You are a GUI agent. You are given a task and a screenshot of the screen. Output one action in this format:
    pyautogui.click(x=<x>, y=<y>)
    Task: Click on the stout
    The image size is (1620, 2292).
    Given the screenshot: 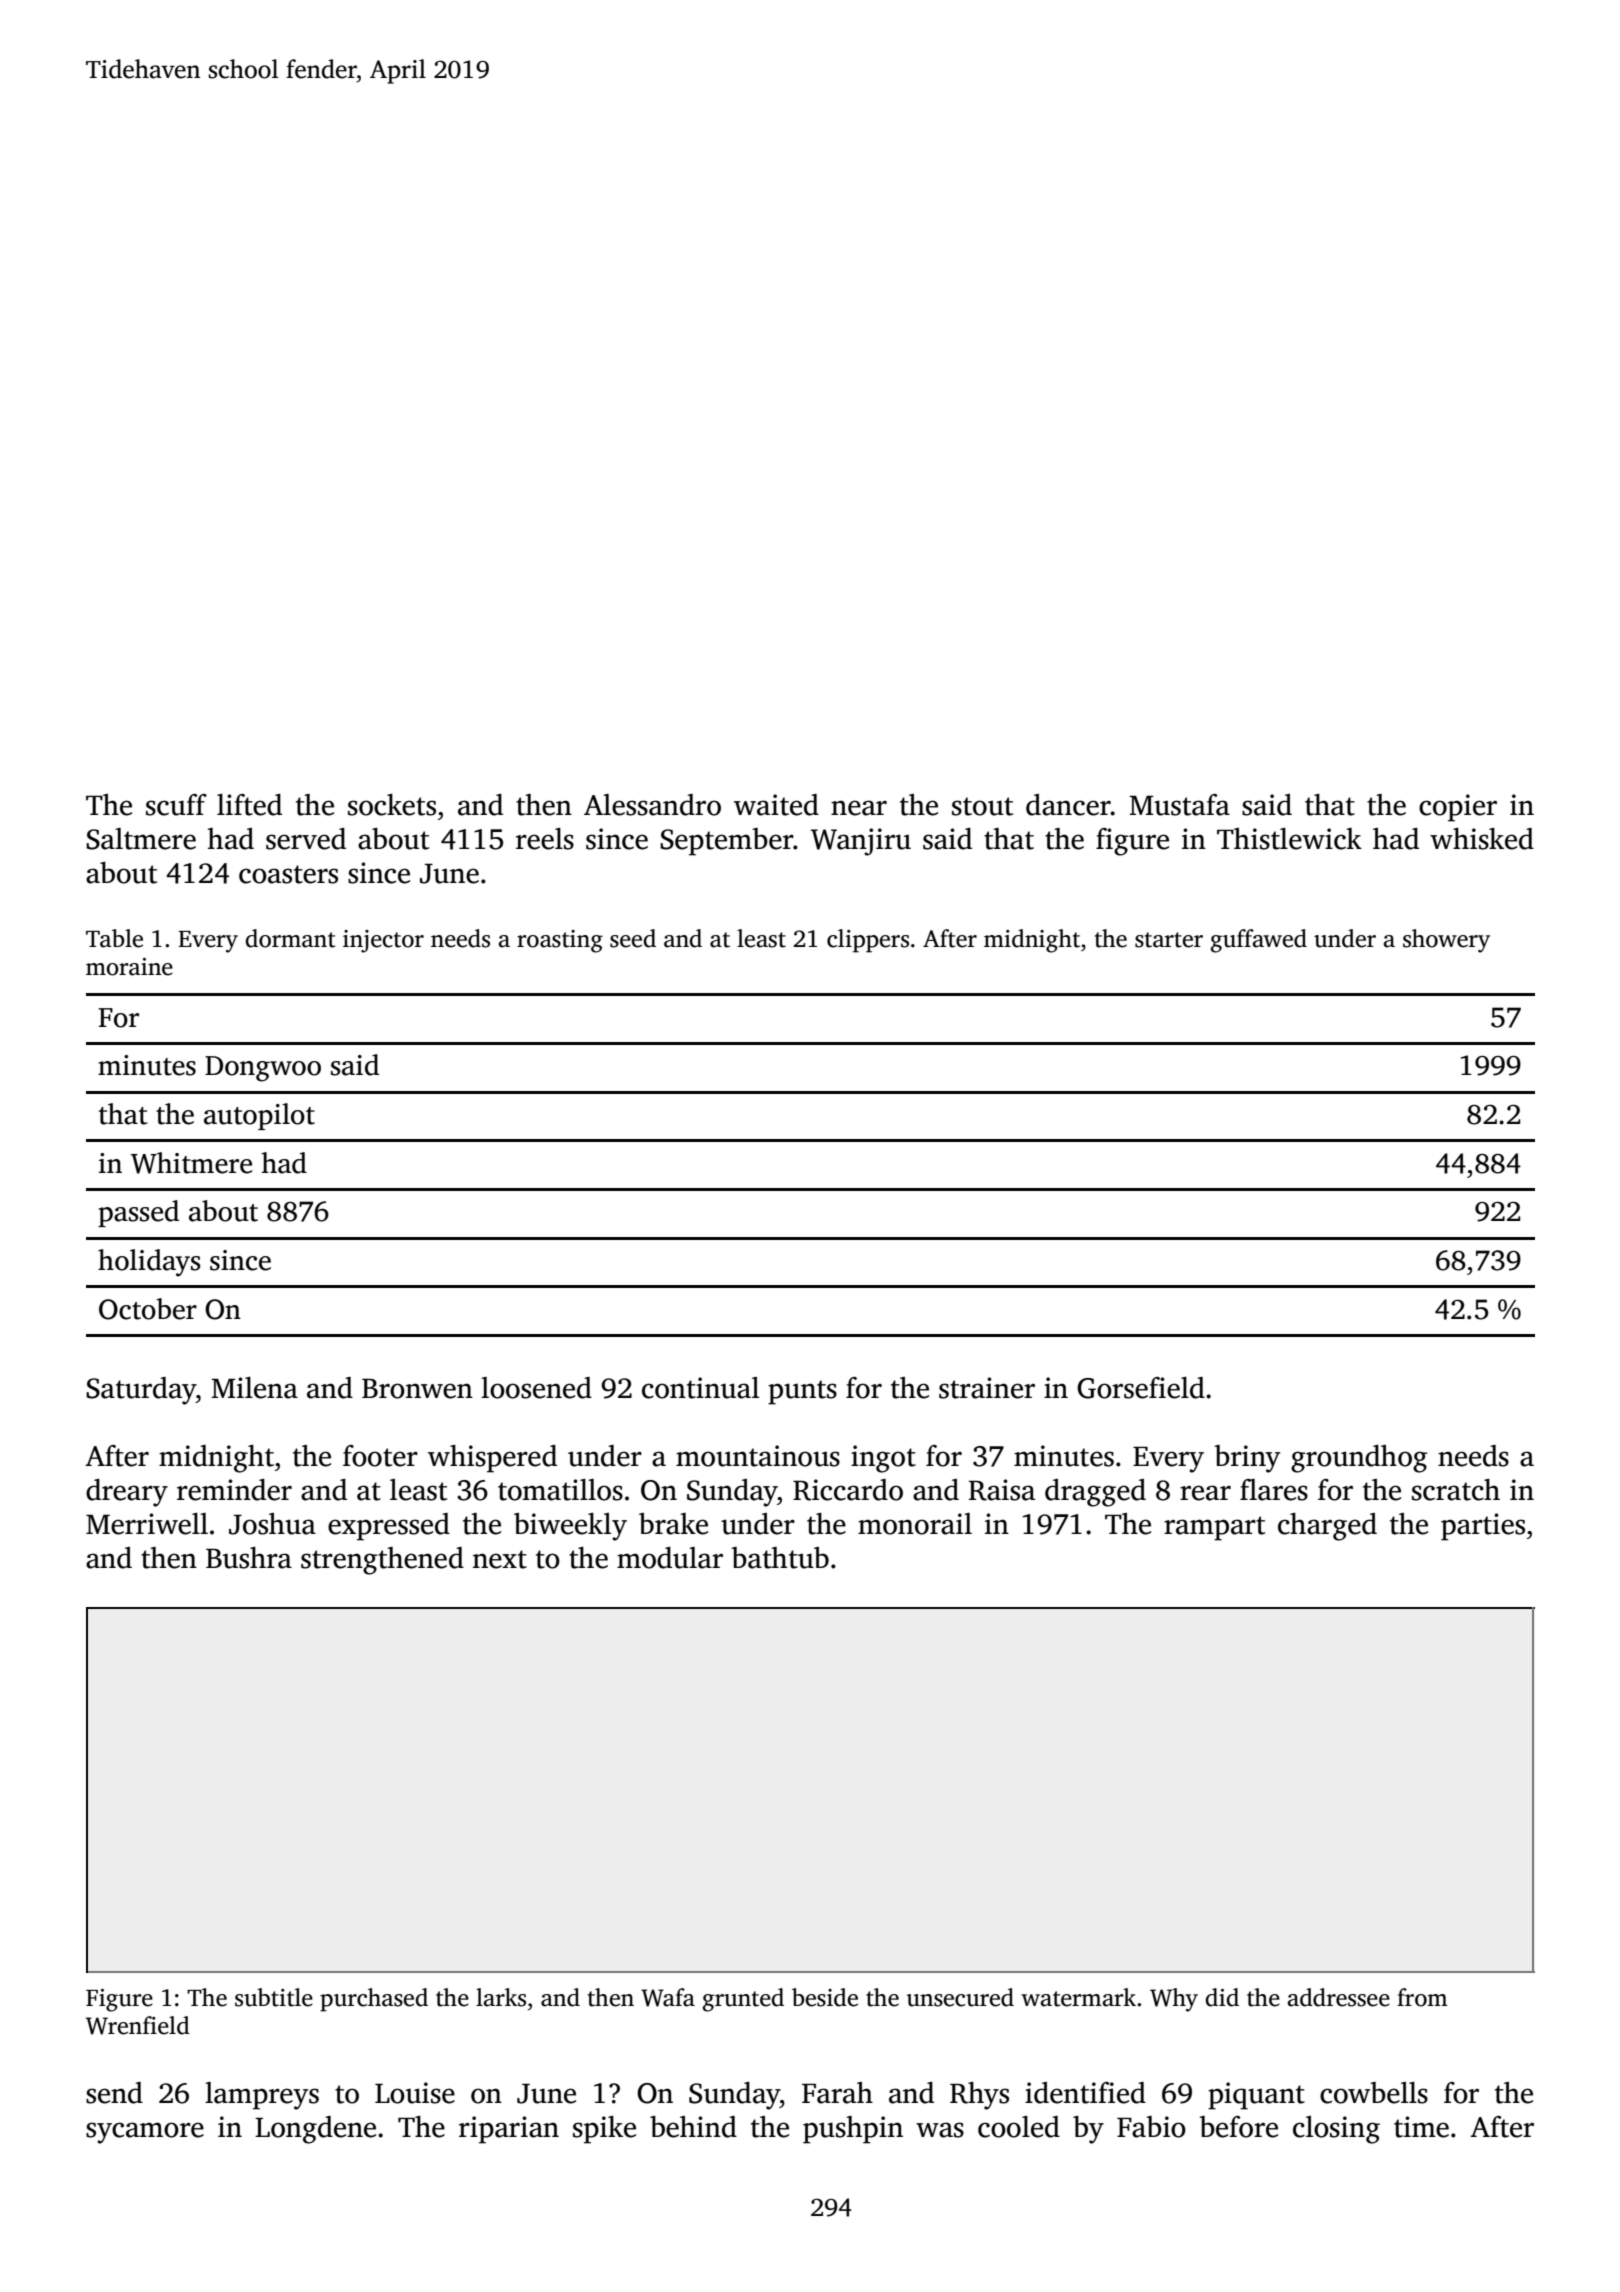 What is the action you would take?
    pyautogui.click(x=982, y=806)
